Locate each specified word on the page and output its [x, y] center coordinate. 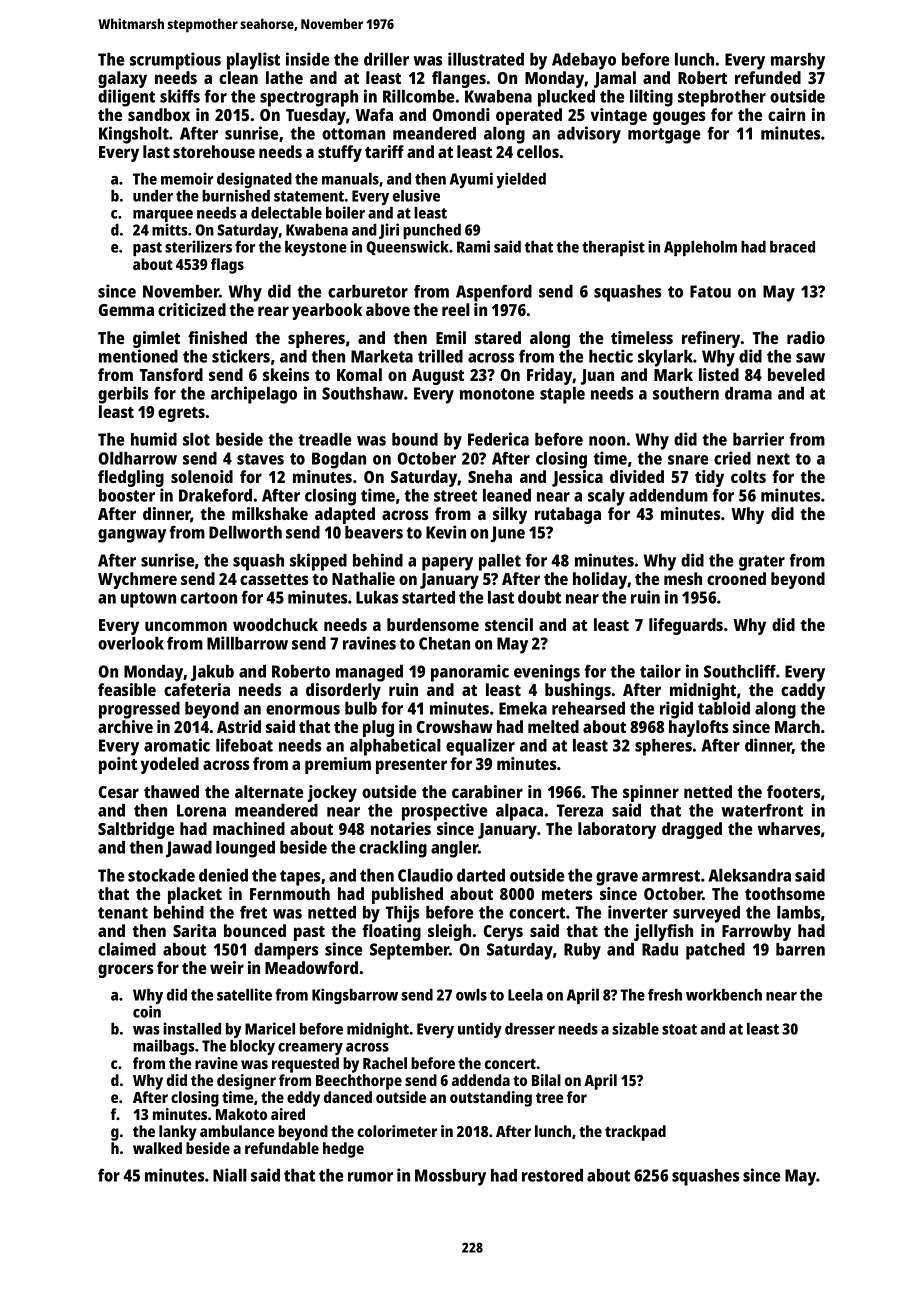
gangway [132, 536]
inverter [638, 912]
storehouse [214, 151]
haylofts [699, 728]
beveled [796, 374]
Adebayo [584, 61]
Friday [550, 376]
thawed [171, 791]
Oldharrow [137, 458]
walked [157, 1148]
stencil [509, 624]
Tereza [580, 810]
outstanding [491, 1099]
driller [386, 59]
